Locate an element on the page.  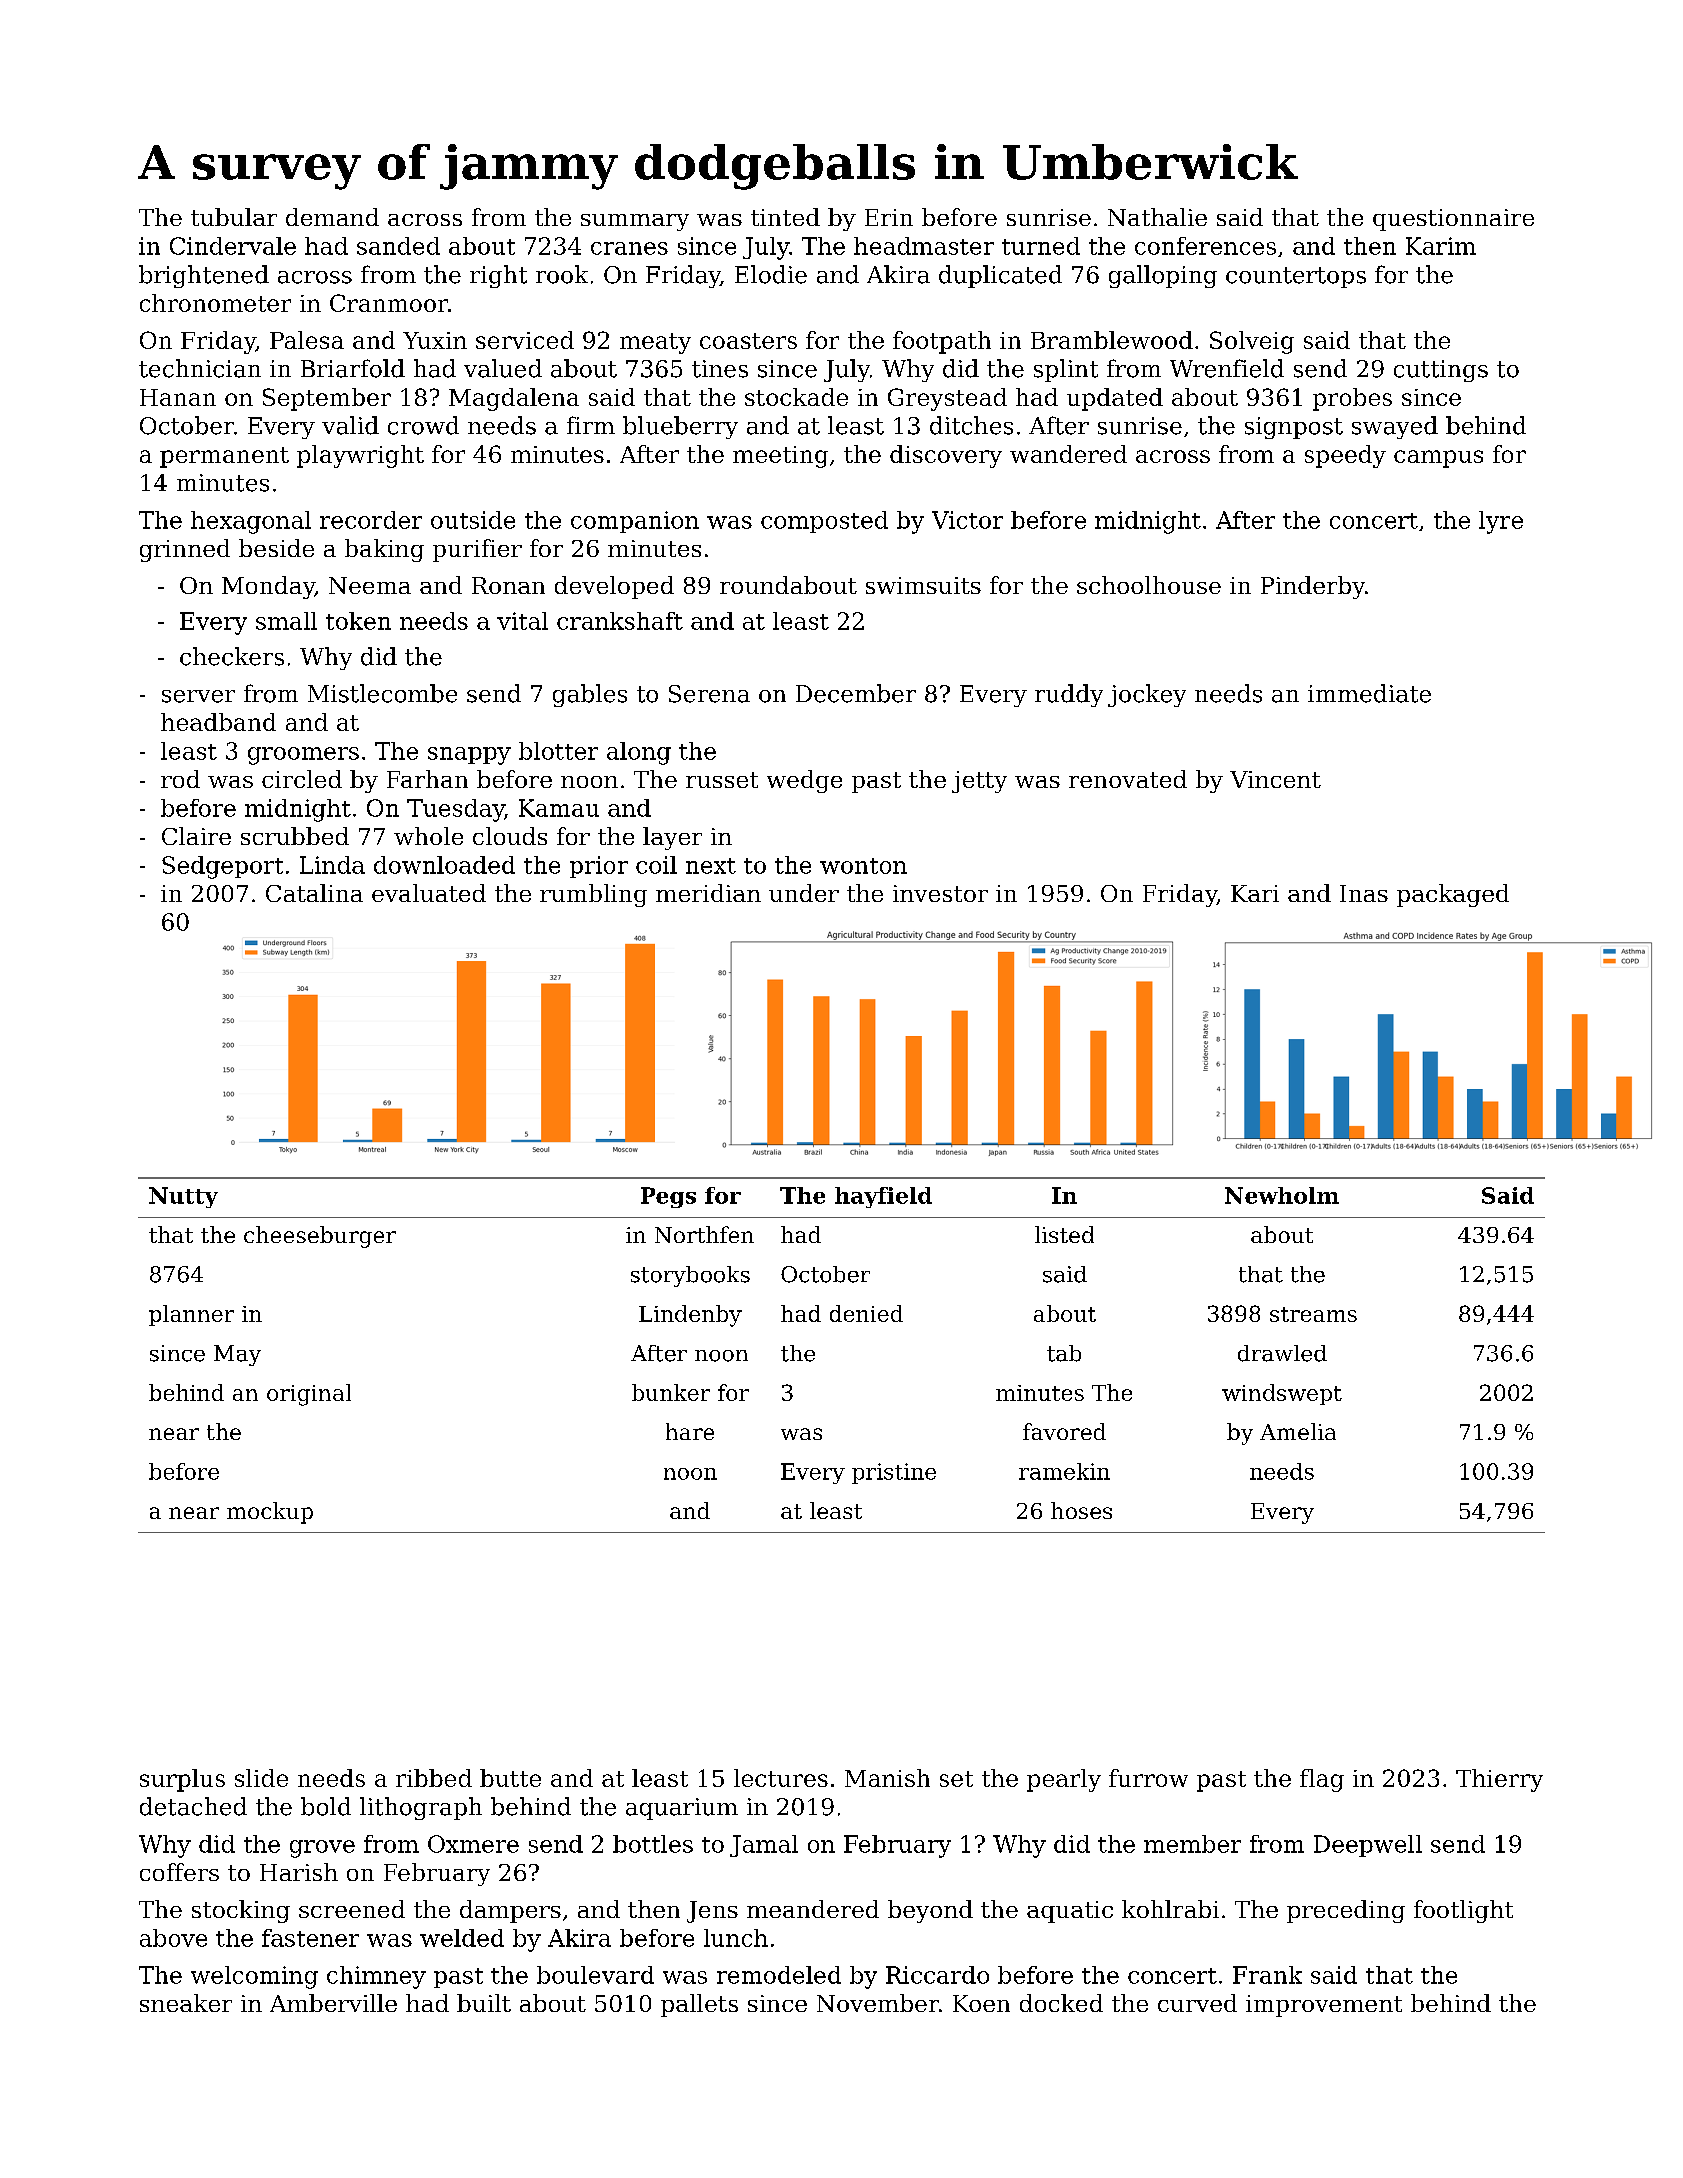
Nutty is located at coordinates (183, 1197).
